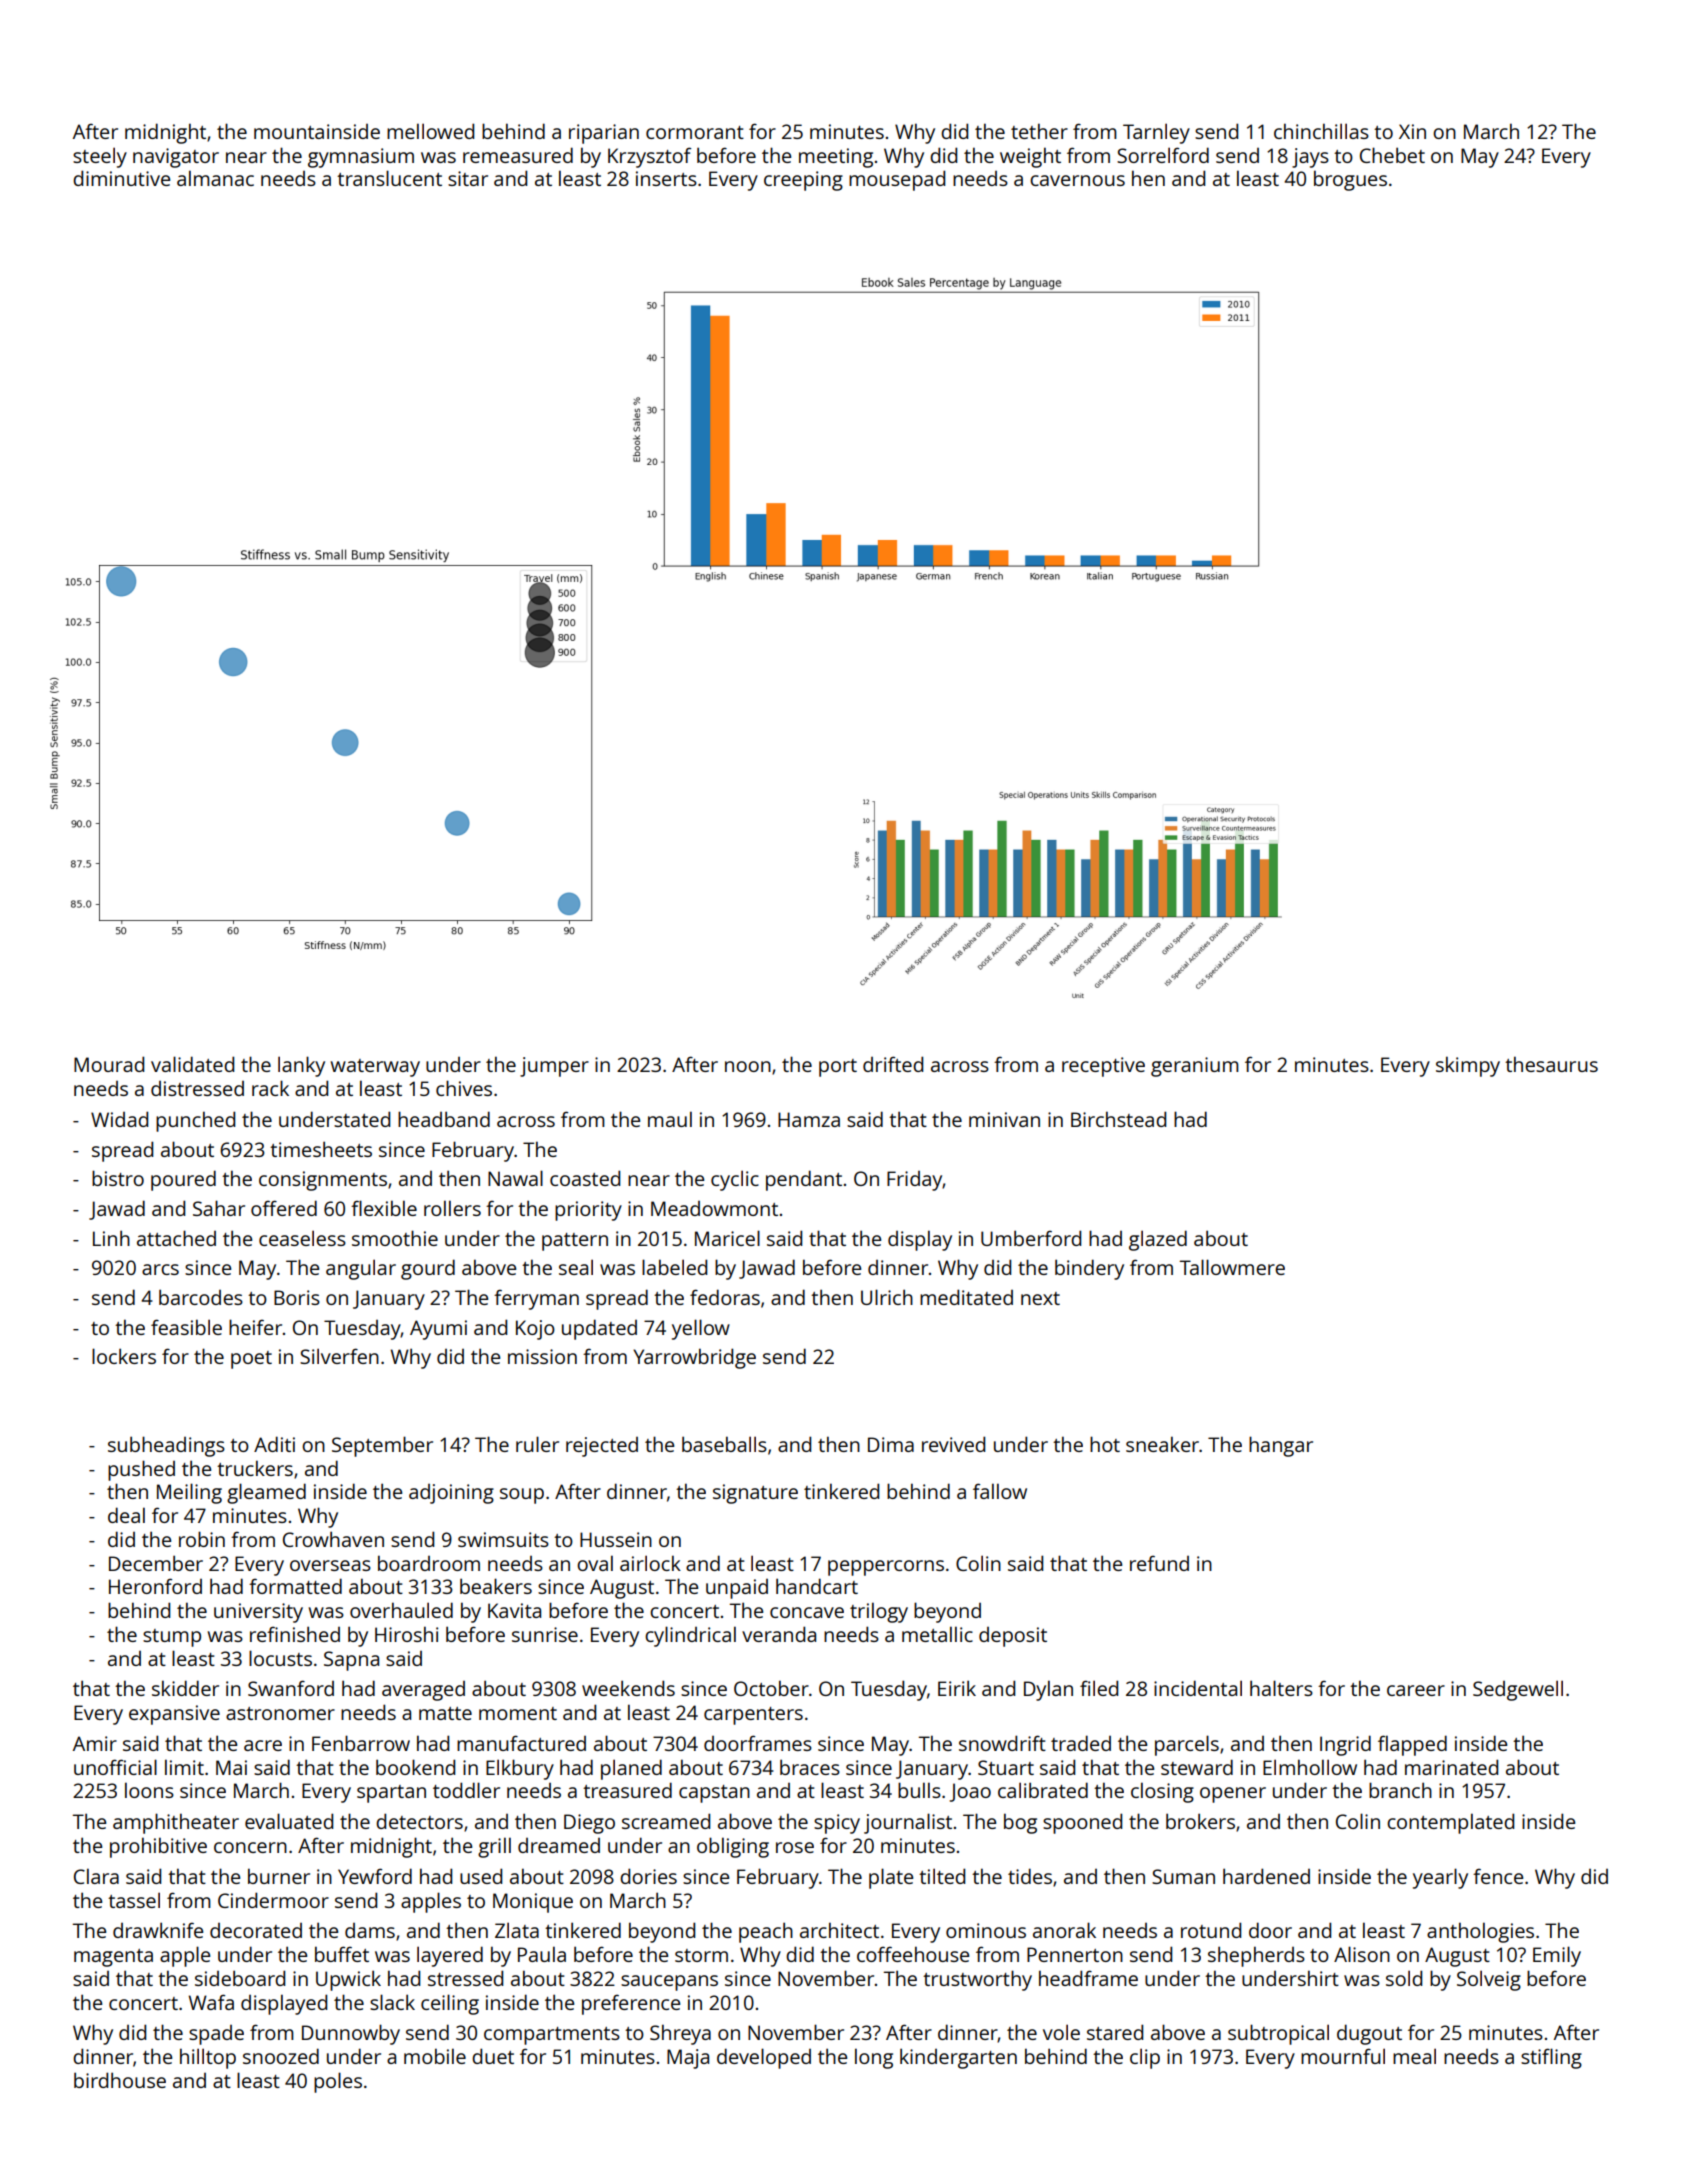  Describe the element at coordinates (1031, 1238) in the screenshot. I see `Umberford` at that location.
